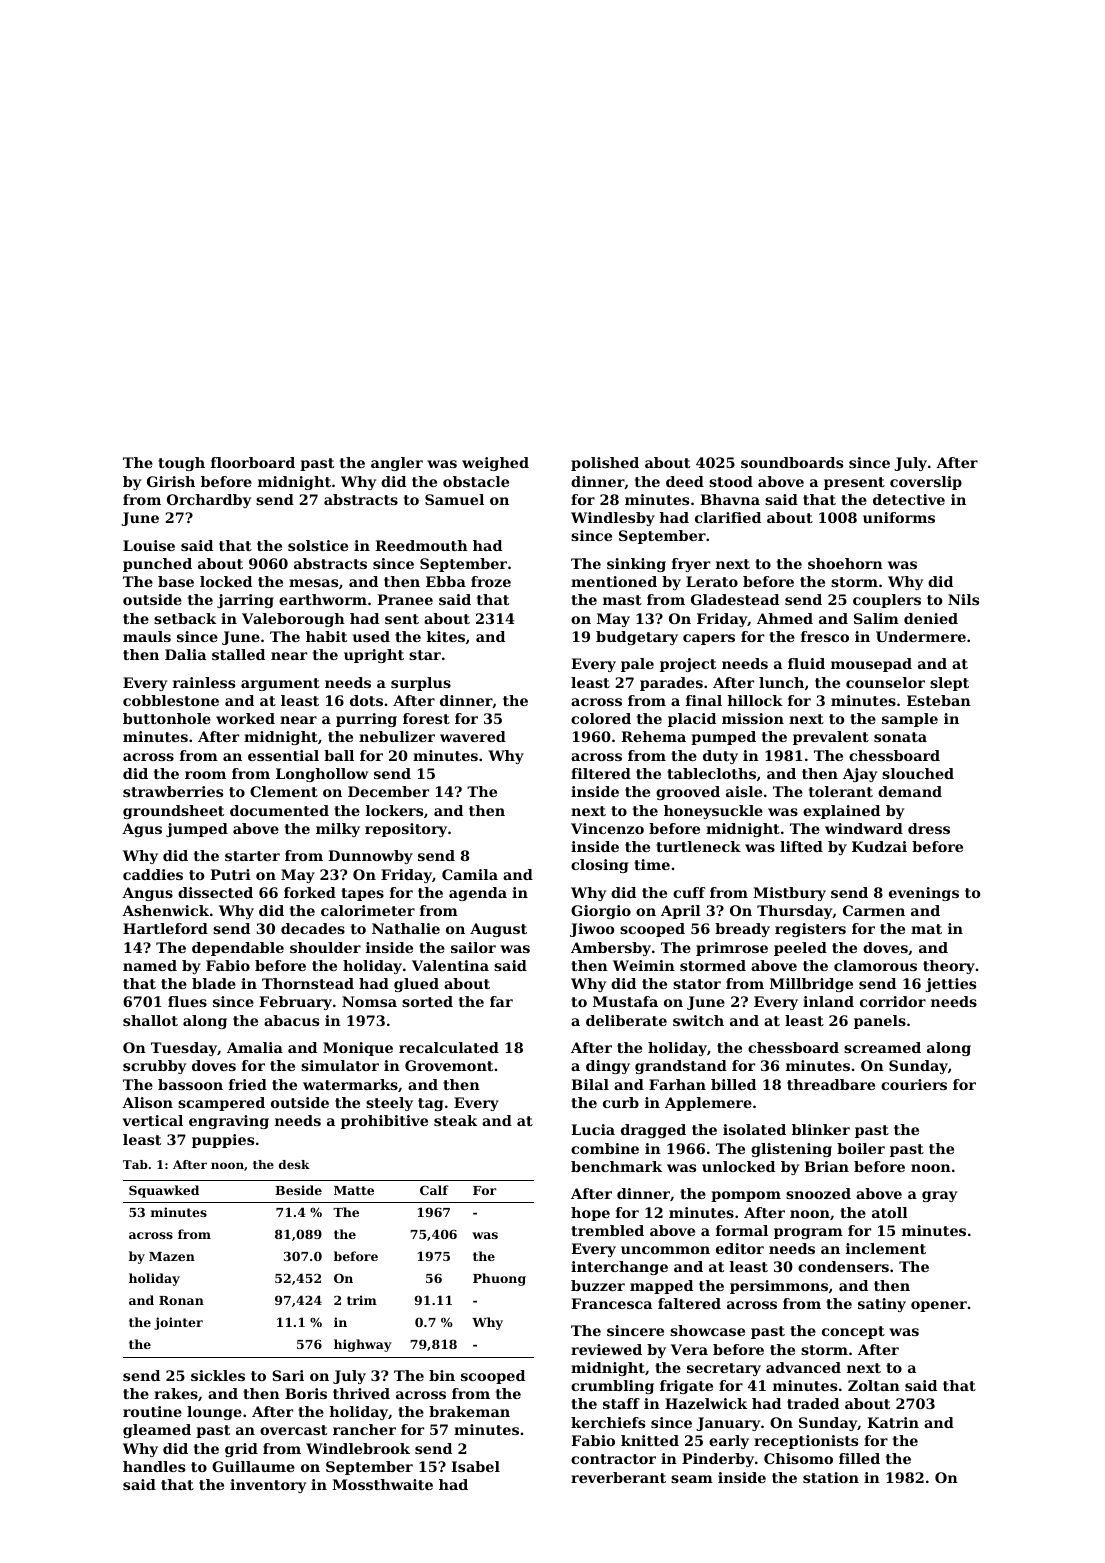 The image size is (1105, 1563). Describe the element at coordinates (963, 599) in the screenshot. I see `Nils` at that location.
